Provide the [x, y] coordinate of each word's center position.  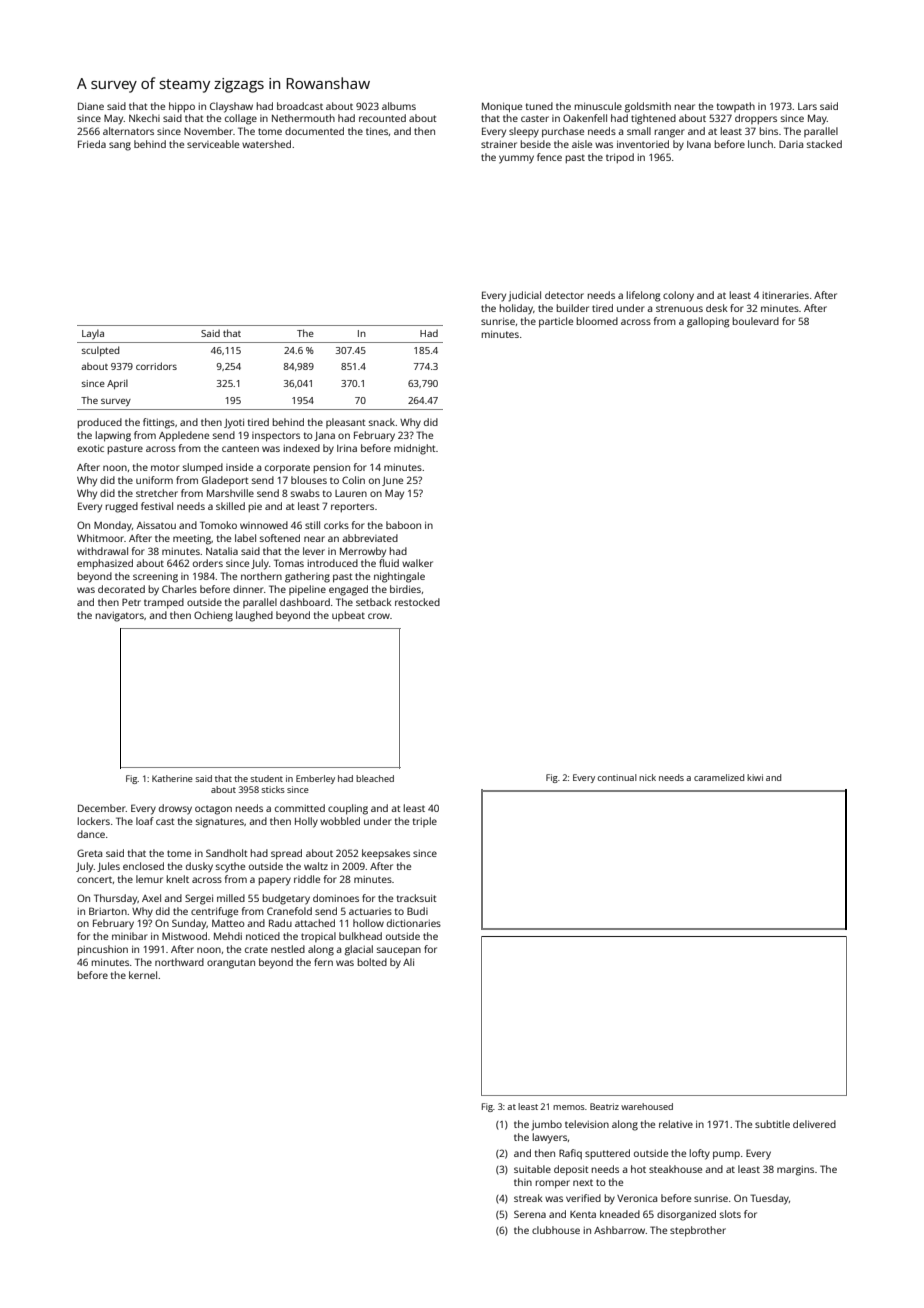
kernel [143, 975]
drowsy [175, 809]
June [392, 481]
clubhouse [556, 1230]
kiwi [755, 777]
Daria [791, 144]
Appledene [184, 436]
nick [647, 777]
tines [377, 131]
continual [617, 777]
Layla [93, 334]
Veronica [637, 1198]
